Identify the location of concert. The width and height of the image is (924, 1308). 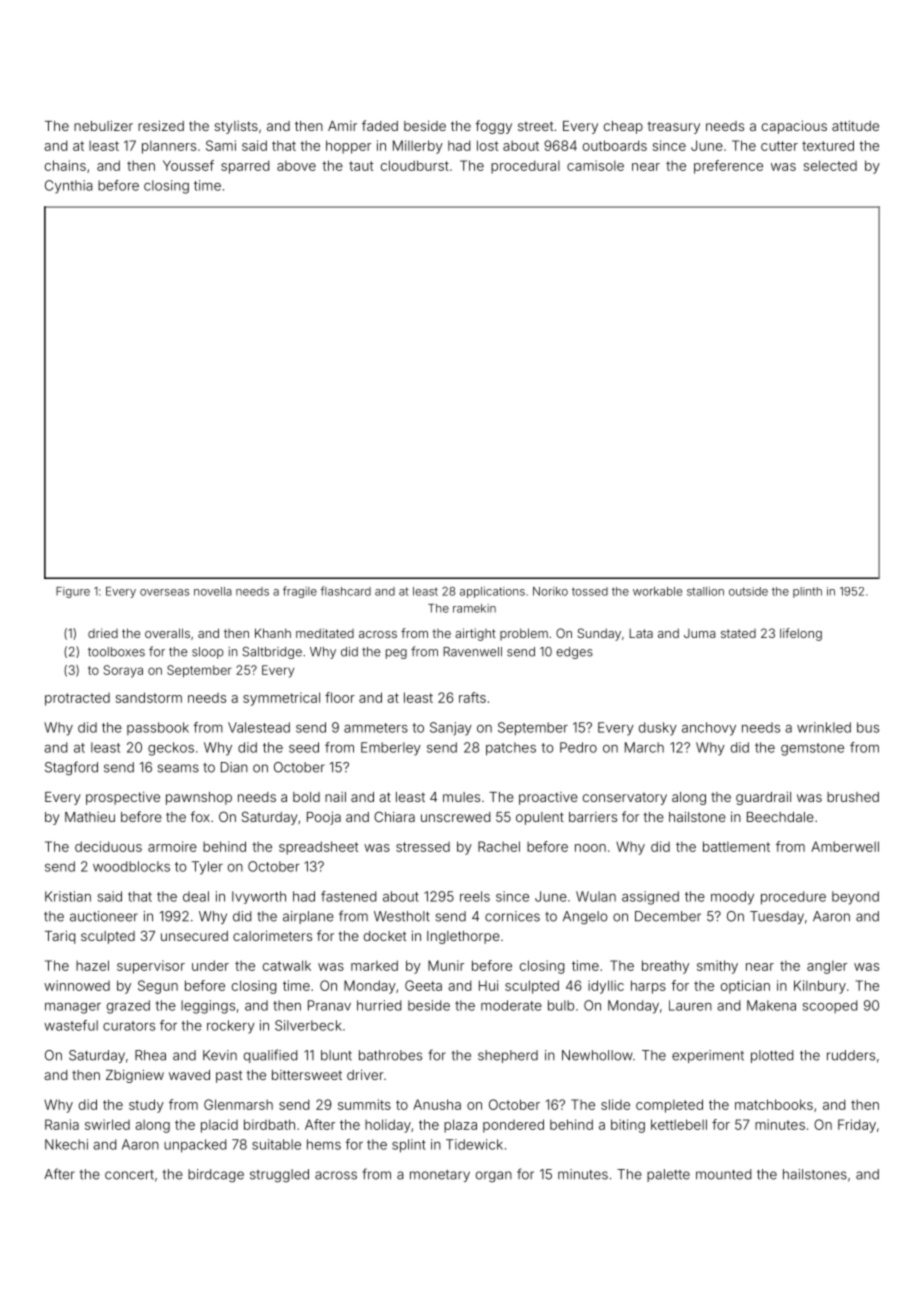
(129, 1175).
